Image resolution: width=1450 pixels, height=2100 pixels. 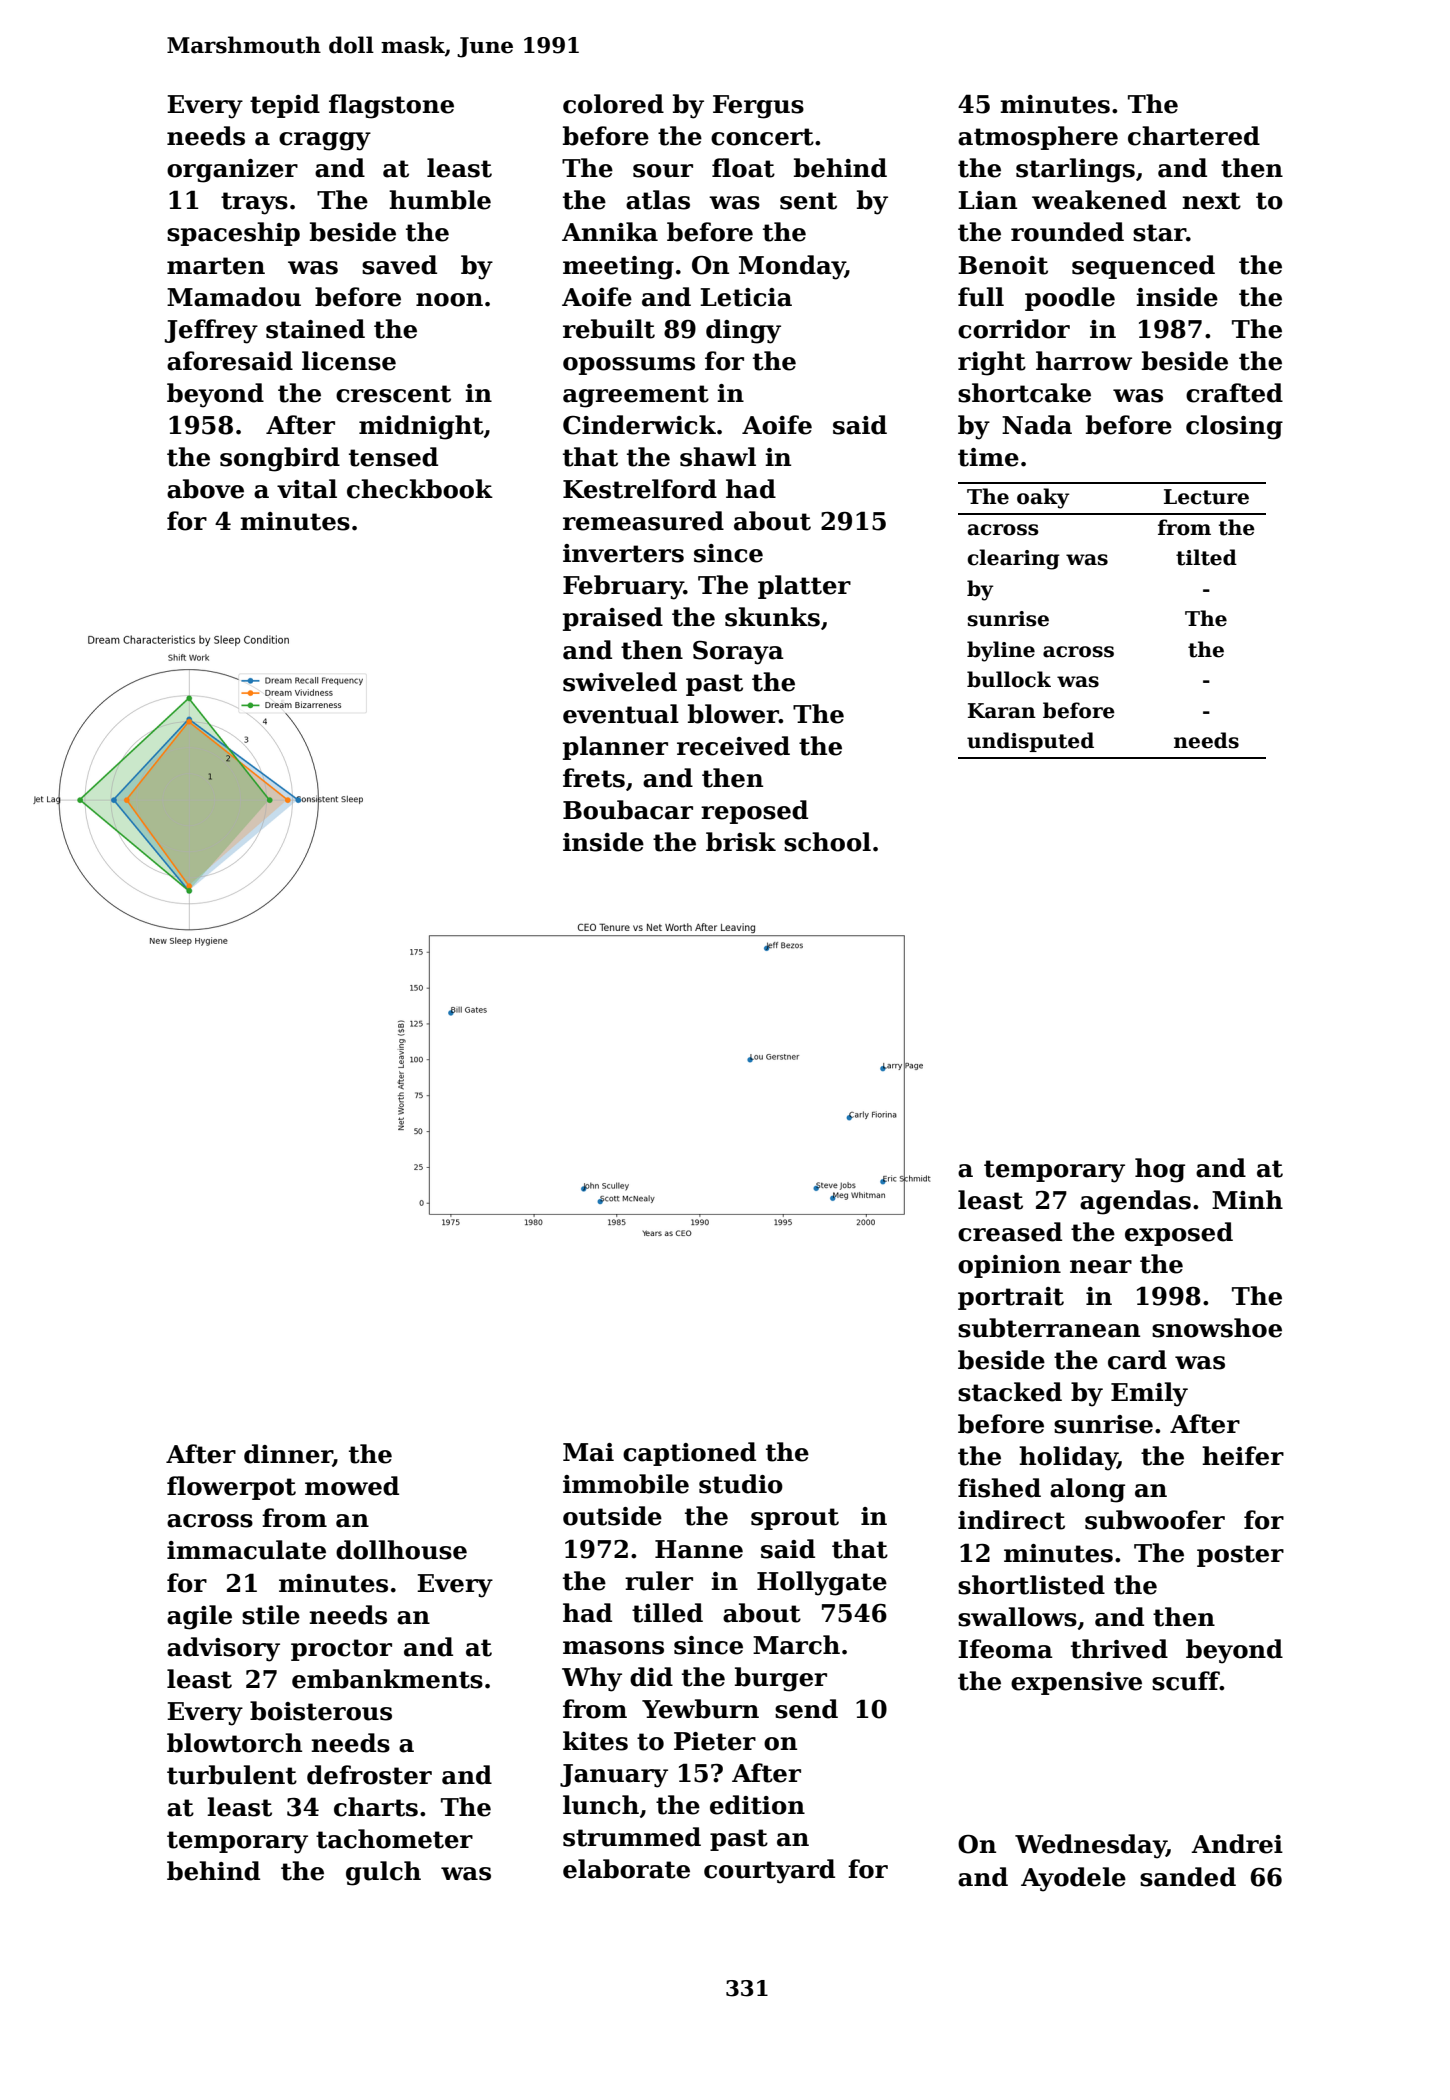 I want to click on blowtorch, so click(x=234, y=1743).
